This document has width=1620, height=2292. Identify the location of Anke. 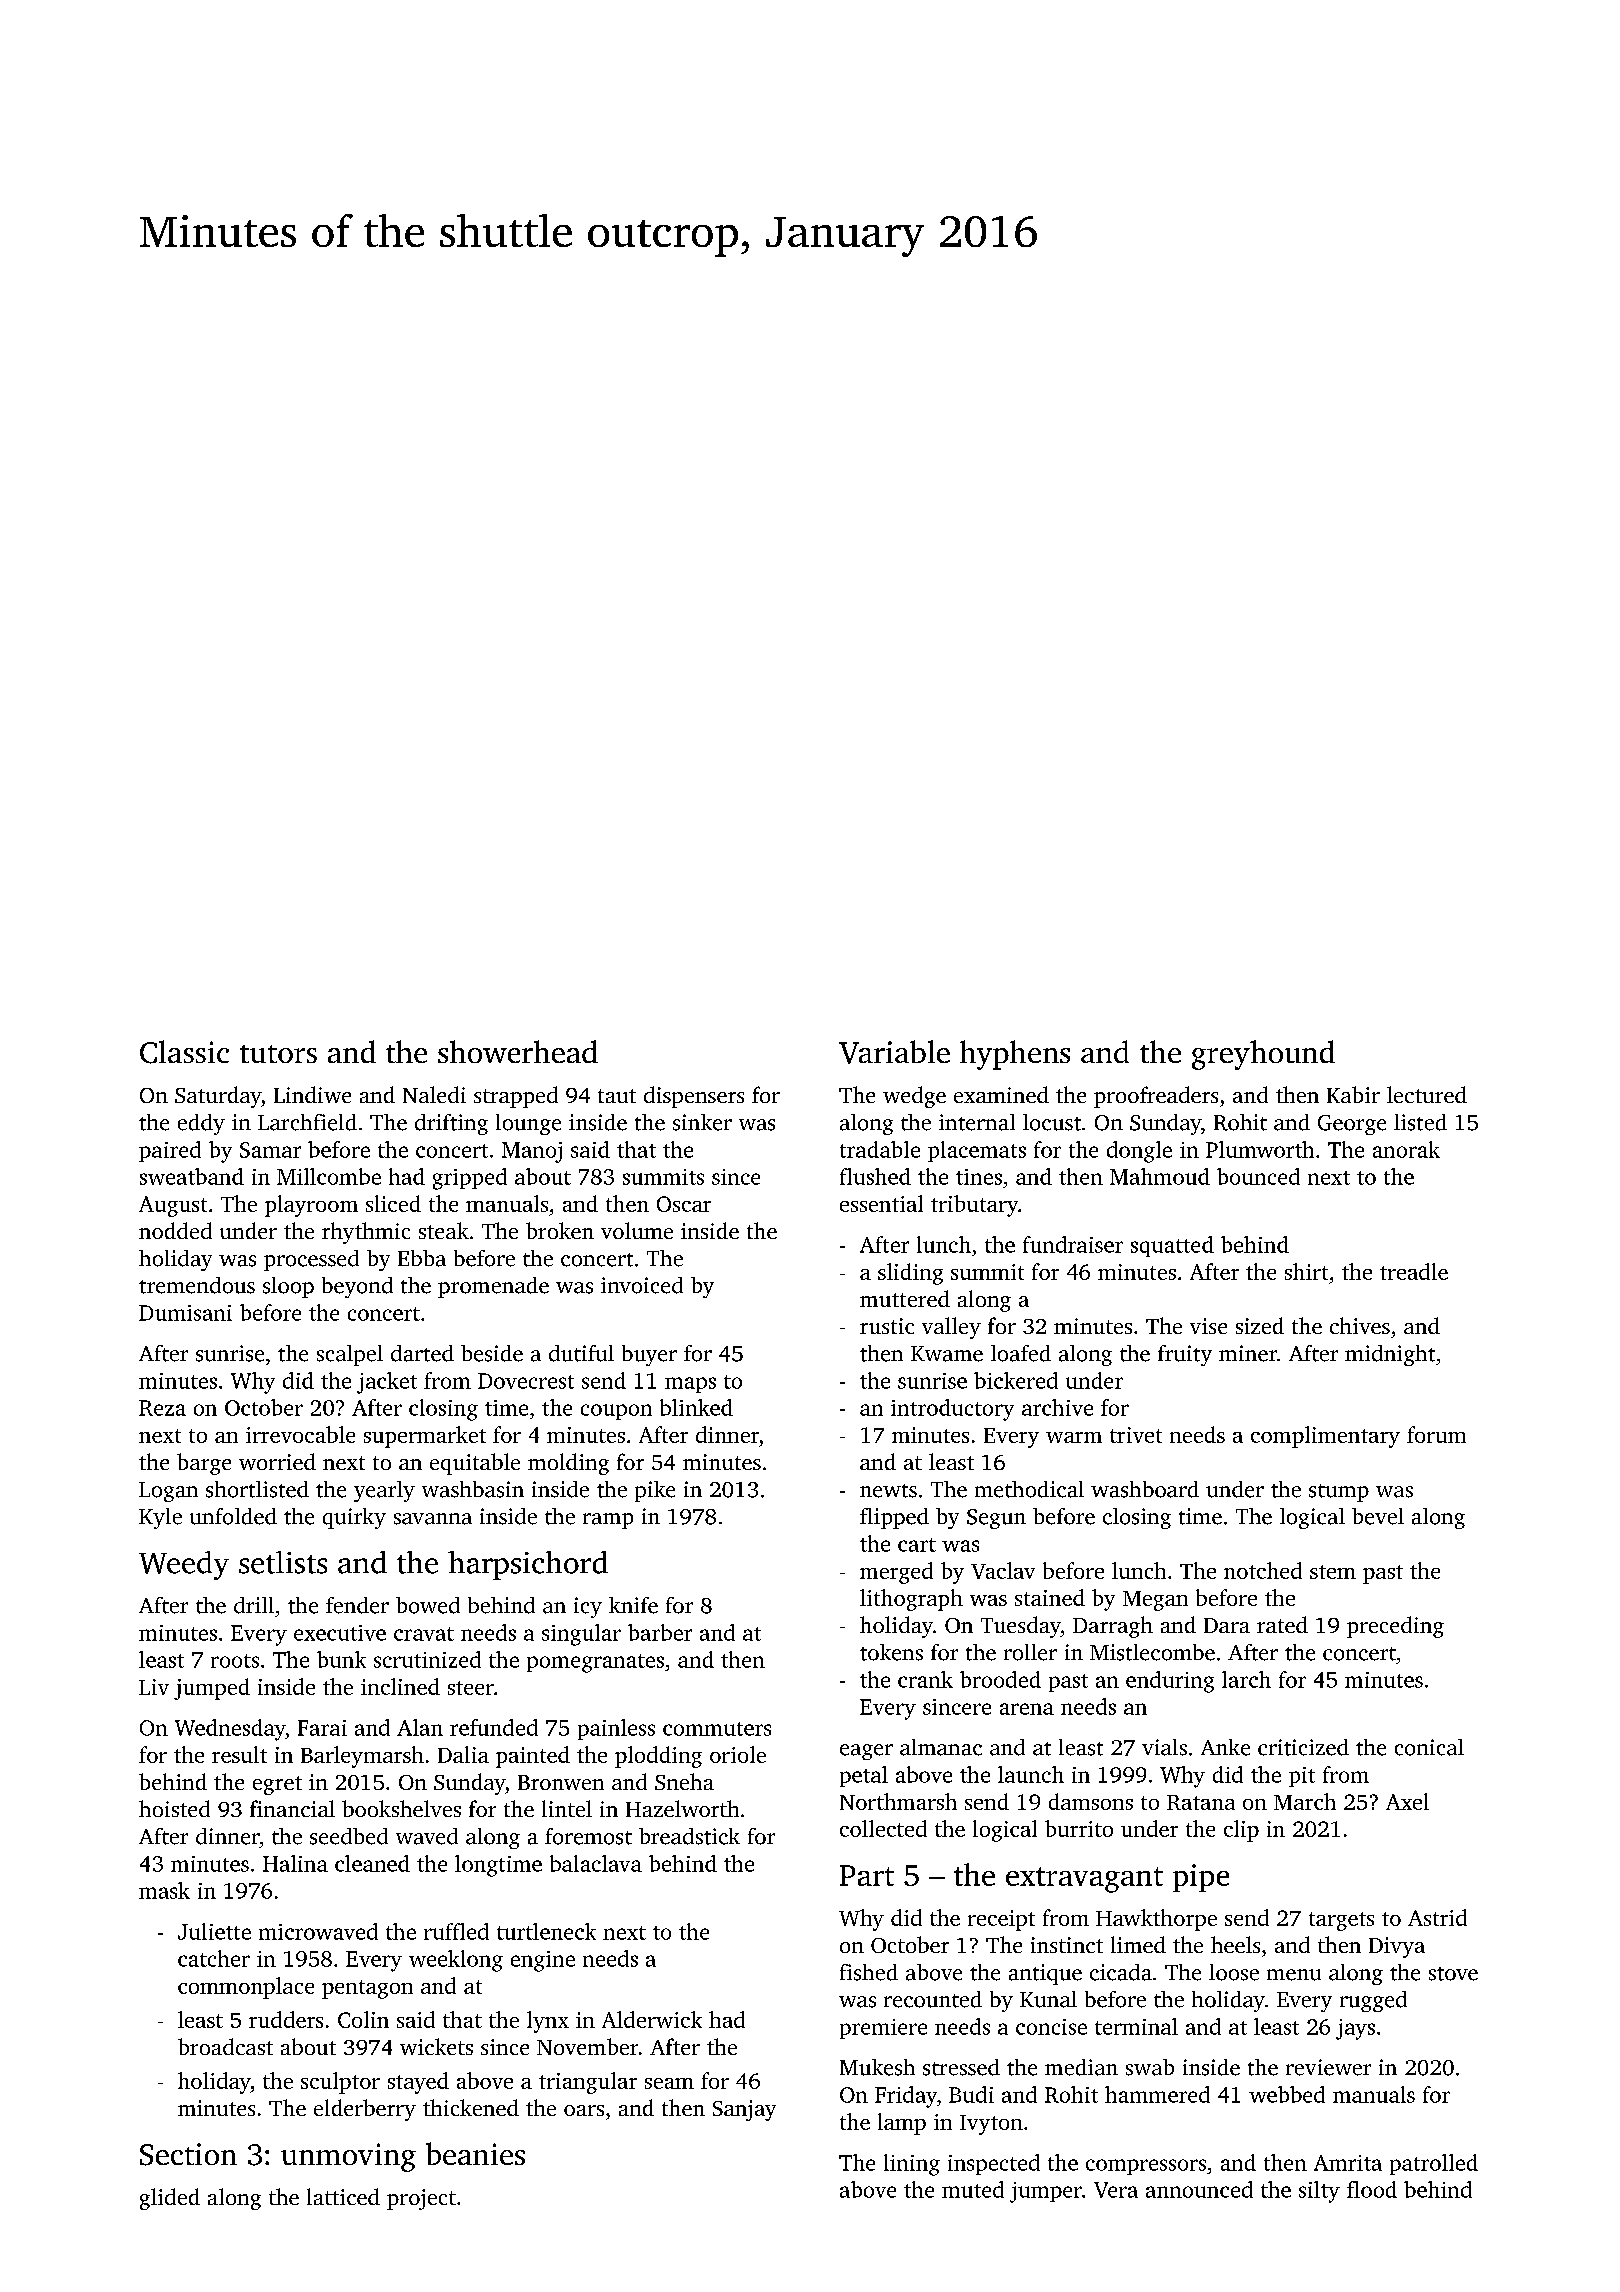
(1225, 1747).
